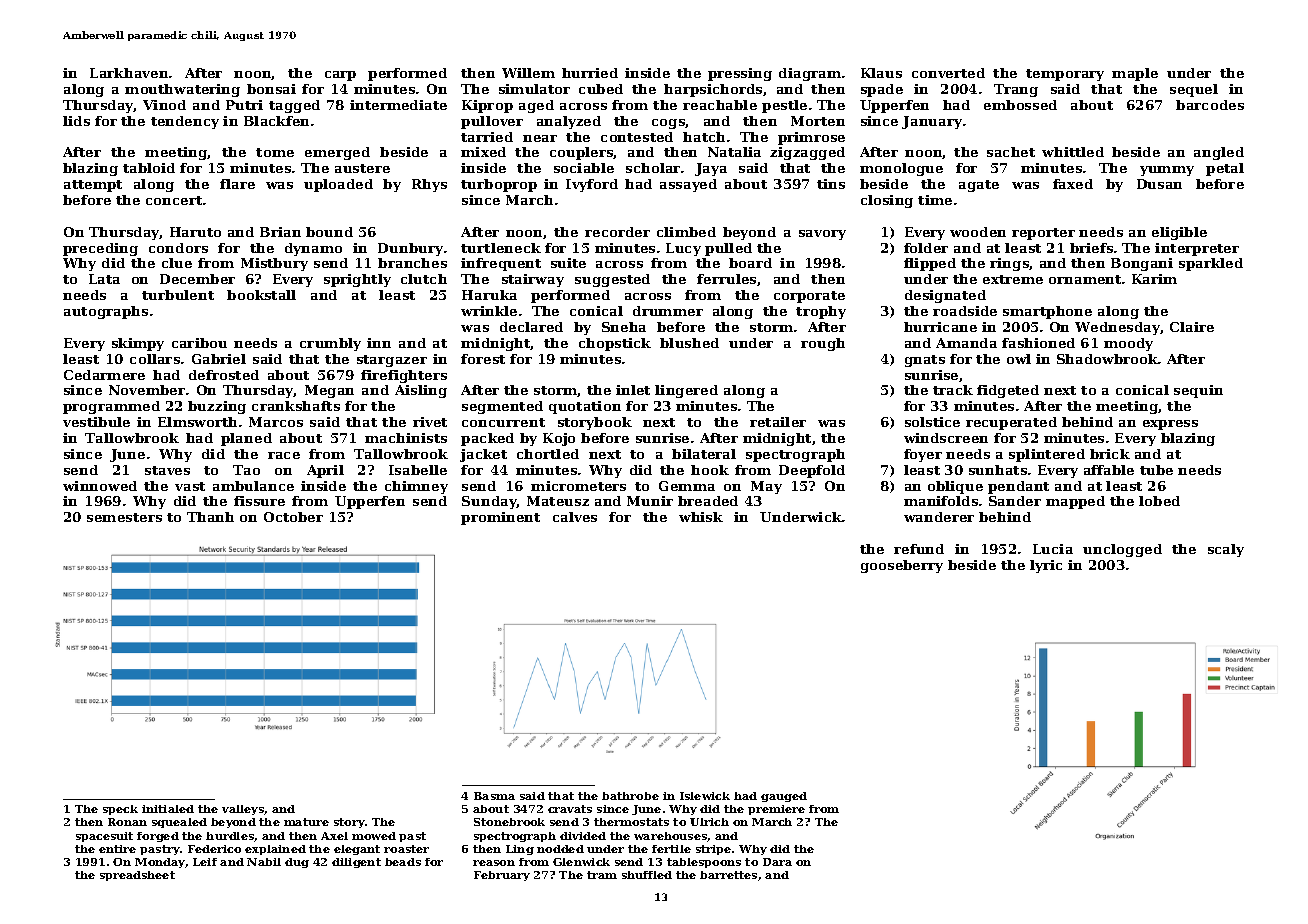  What do you see at coordinates (243, 810) in the document?
I see `valleys` at bounding box center [243, 810].
